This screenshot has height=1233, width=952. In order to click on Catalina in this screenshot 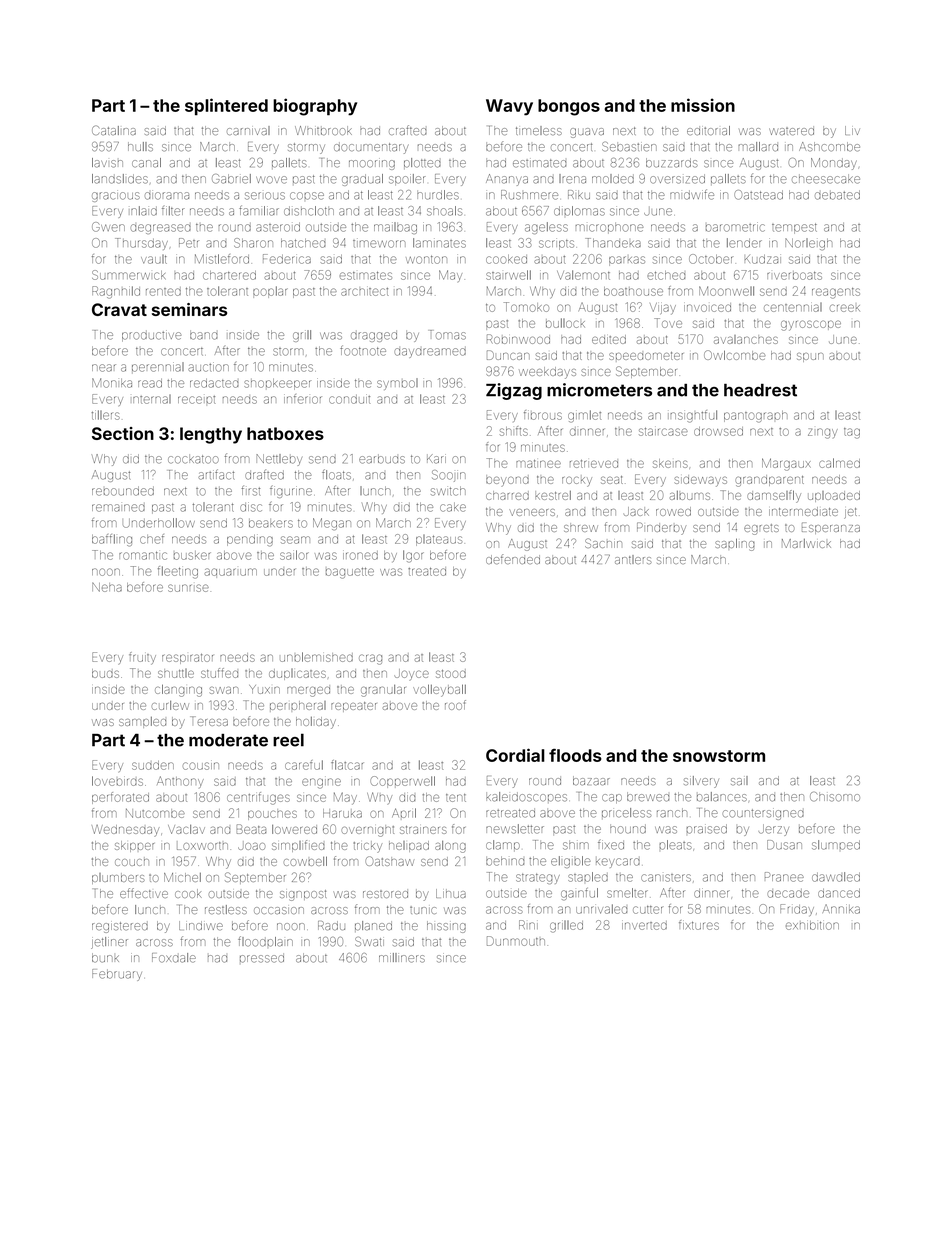, I will do `click(114, 130)`.
